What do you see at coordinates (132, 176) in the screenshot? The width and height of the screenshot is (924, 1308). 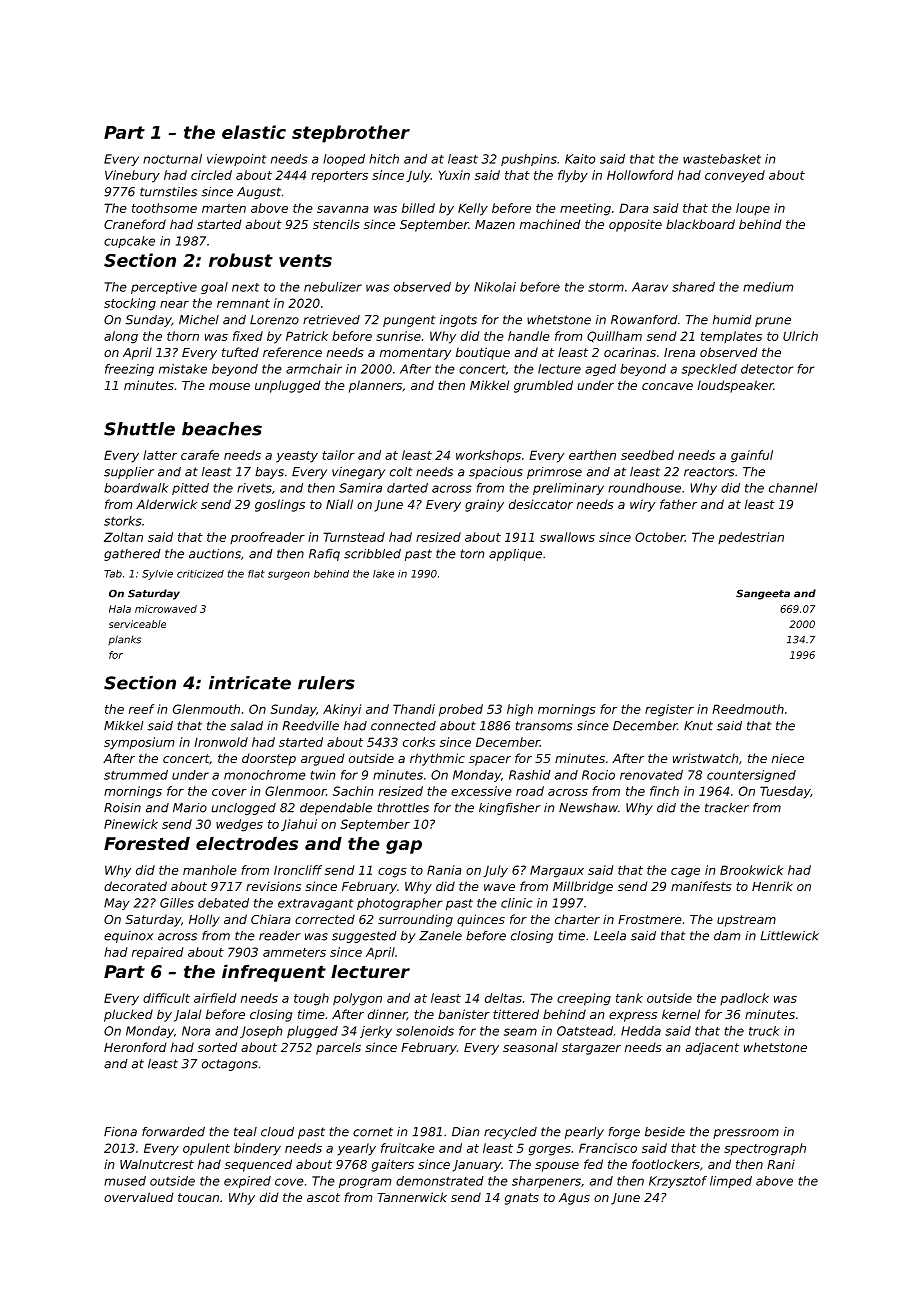 I see `Vinebury` at bounding box center [132, 176].
